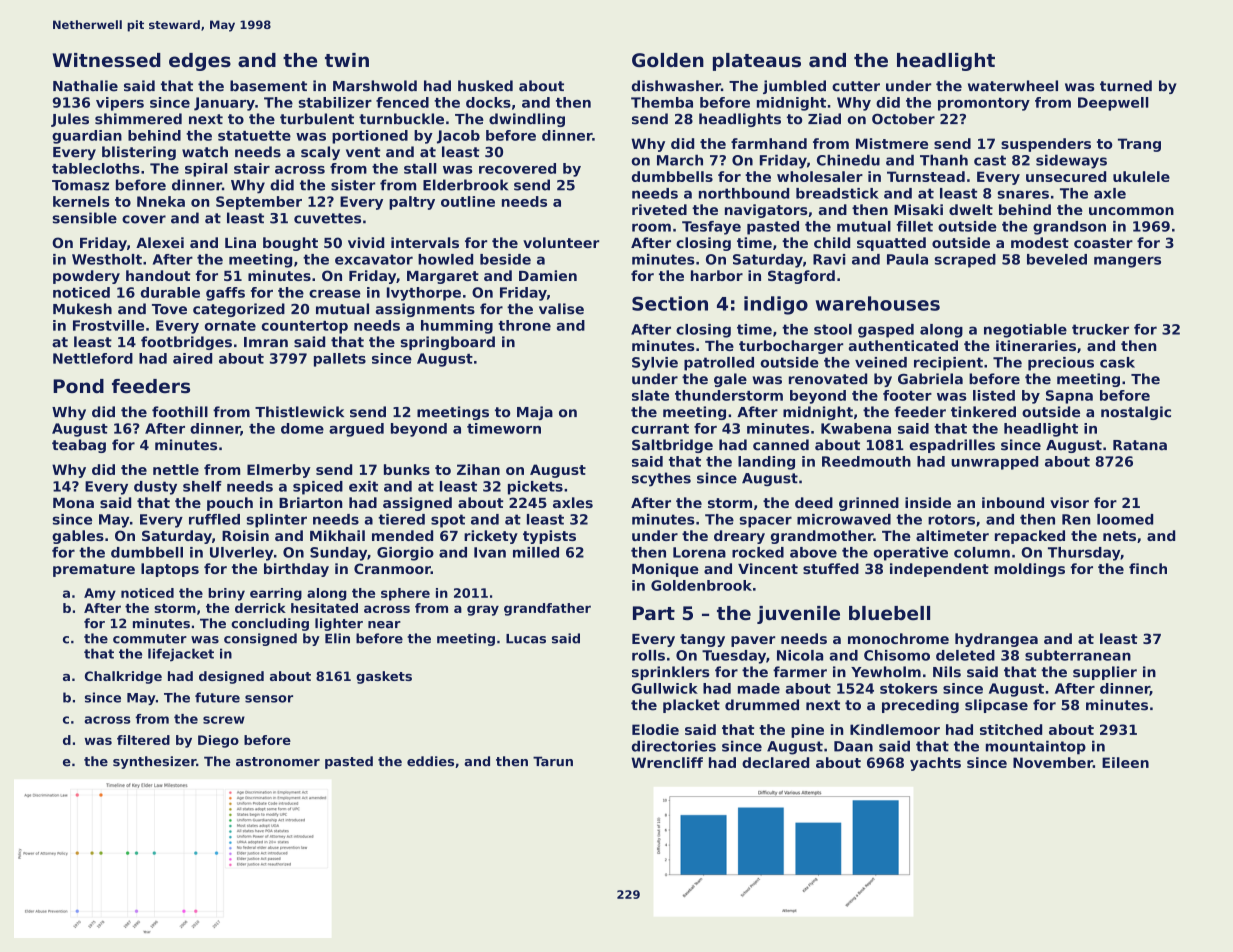  Describe the element at coordinates (1126, 86) in the screenshot. I see `turned` at that location.
